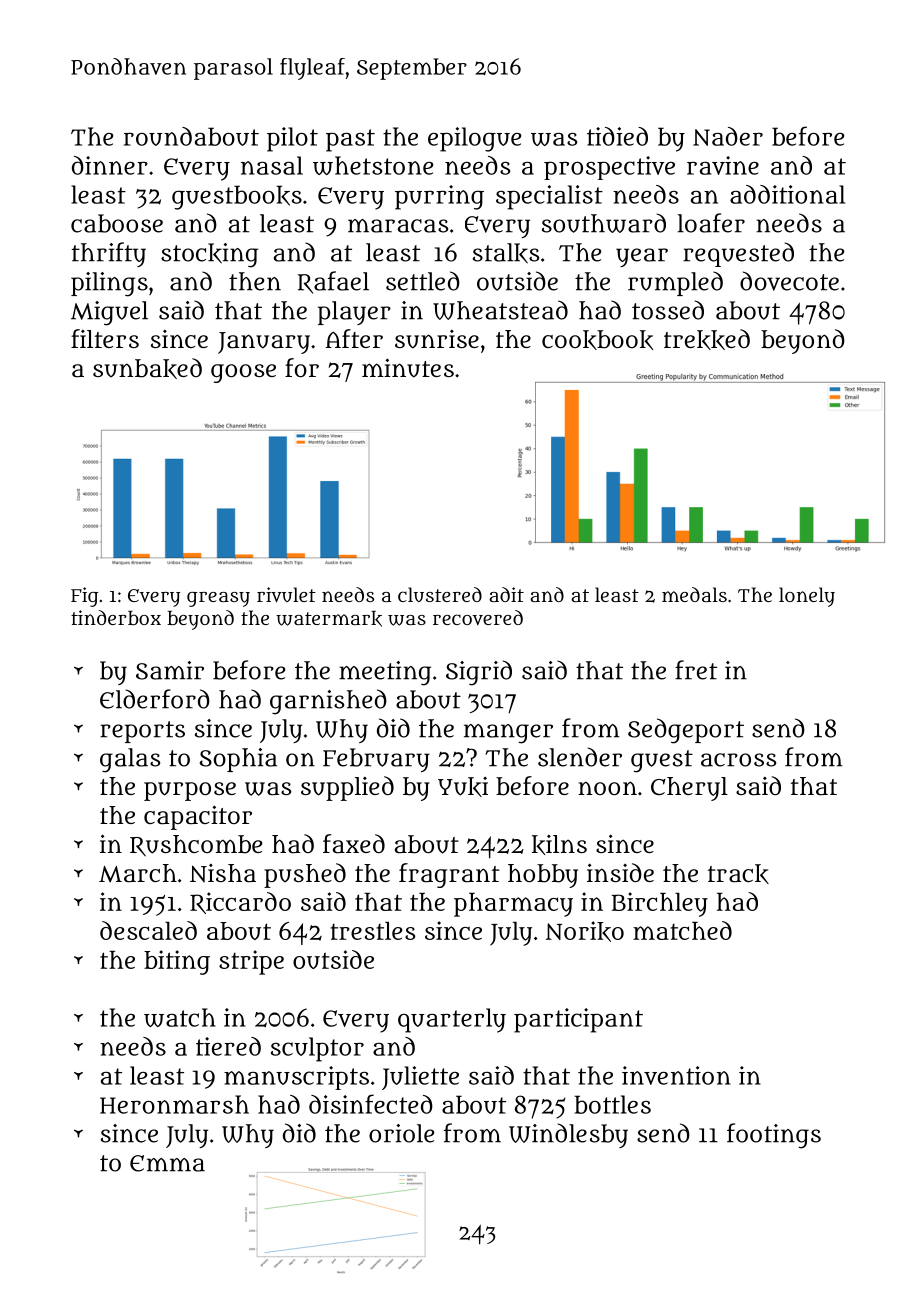  What do you see at coordinates (474, 139) in the screenshot?
I see `epilogue` at bounding box center [474, 139].
